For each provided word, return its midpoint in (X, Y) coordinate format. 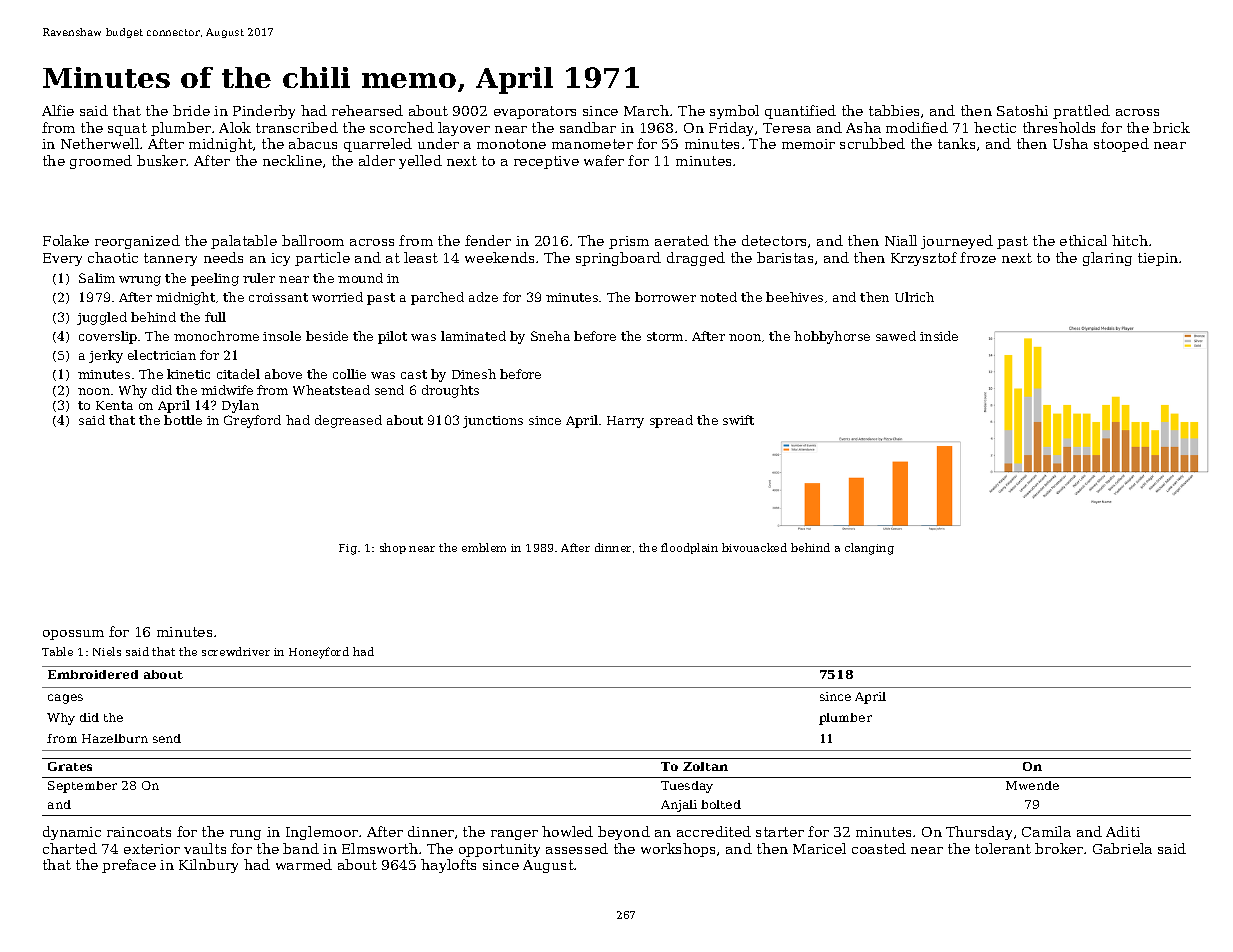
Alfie (58, 110)
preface (129, 866)
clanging (869, 549)
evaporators (535, 112)
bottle (183, 420)
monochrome (216, 336)
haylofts (448, 866)
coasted (879, 848)
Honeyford (319, 653)
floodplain (689, 548)
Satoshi (1022, 110)
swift (738, 420)
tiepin (1158, 259)
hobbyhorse (832, 337)
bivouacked (754, 547)
